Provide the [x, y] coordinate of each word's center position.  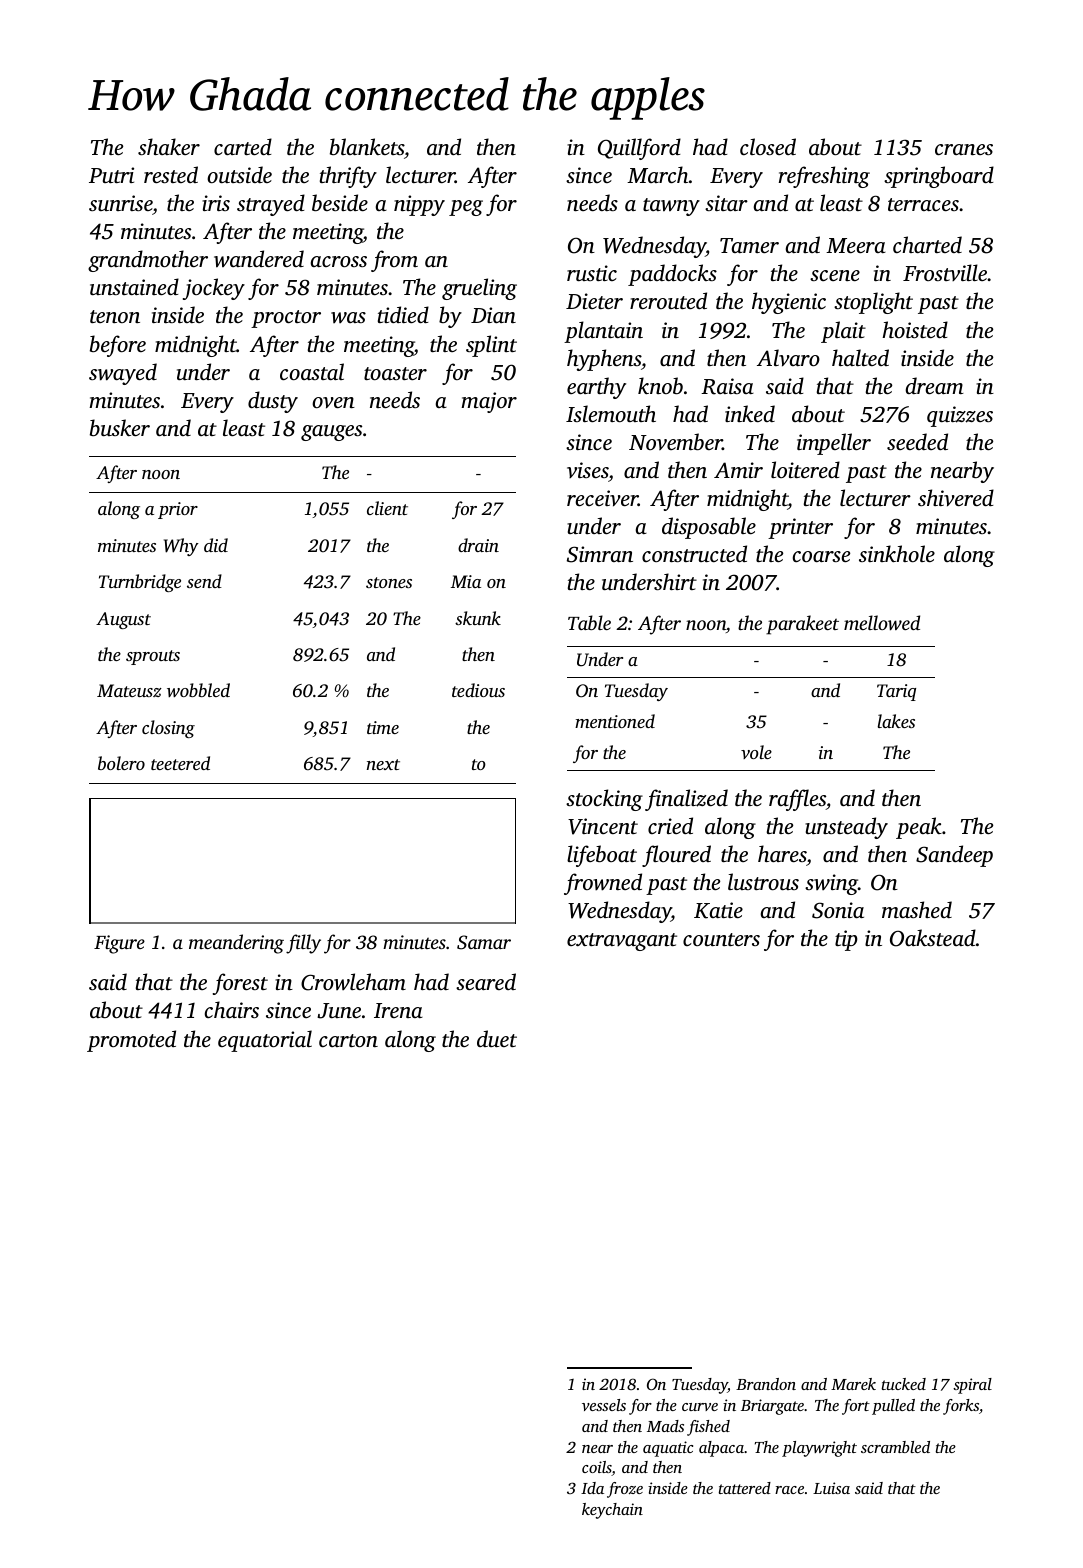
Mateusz [129, 690]
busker [120, 427]
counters [721, 939]
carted [243, 146]
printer [800, 528]
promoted [131, 1041]
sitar [726, 203]
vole [756, 752]
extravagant [622, 942]
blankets [367, 146]
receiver [602, 498]
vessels [604, 1405]
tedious [478, 690]
